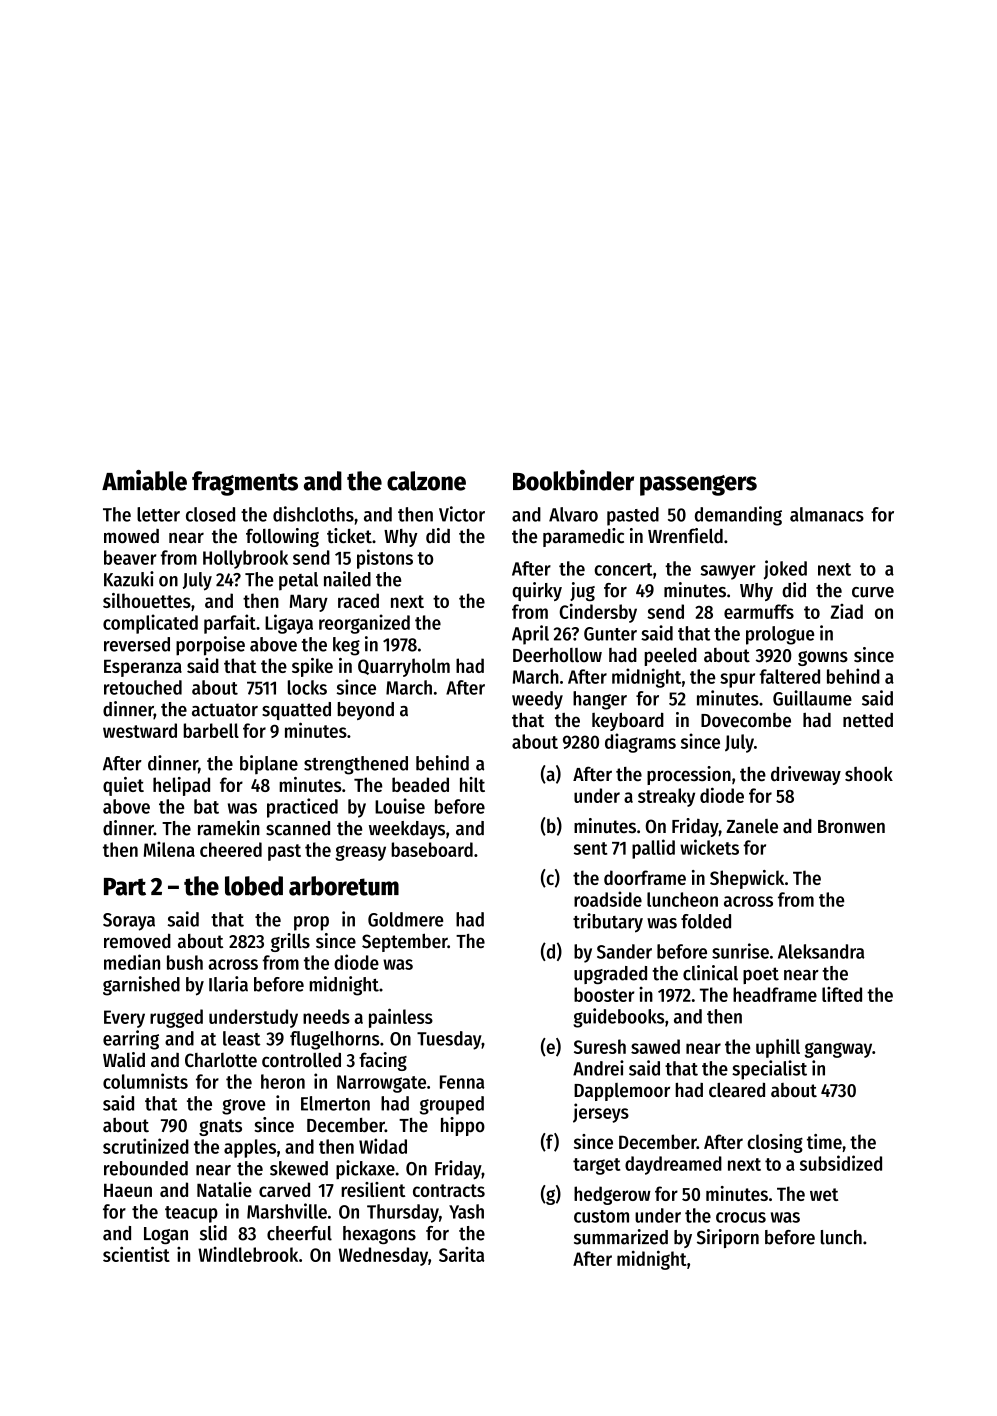  Describe the element at coordinates (248, 1254) in the document. I see `Windlebrook` at that location.
